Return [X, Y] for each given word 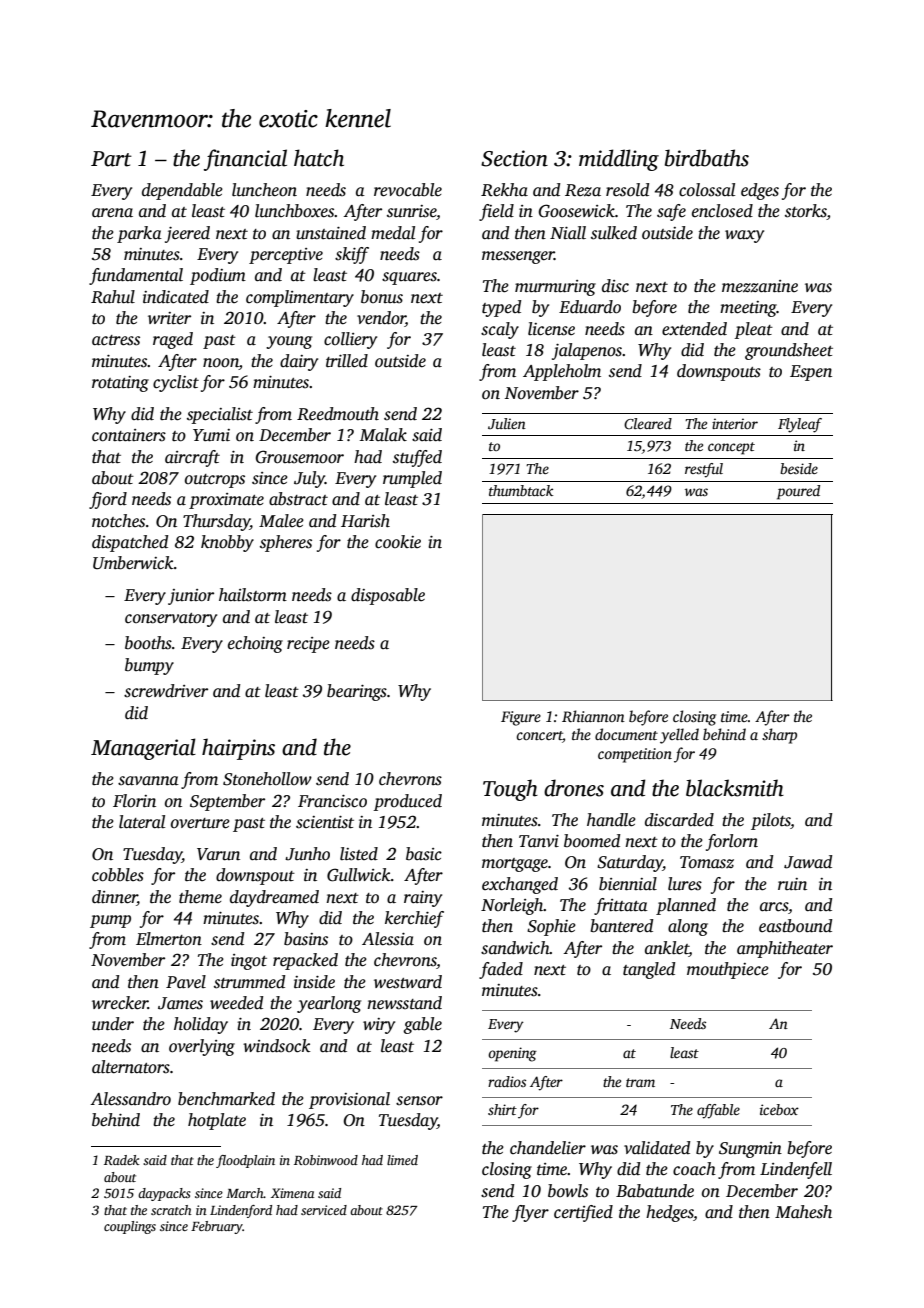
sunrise [412, 212]
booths [148, 643]
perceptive [286, 256]
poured [798, 492]
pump [110, 921]
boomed [592, 841]
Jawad [808, 862]
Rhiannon [593, 716]
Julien [507, 423]
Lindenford [241, 1211]
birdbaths [707, 158]
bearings [357, 692]
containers [129, 435]
